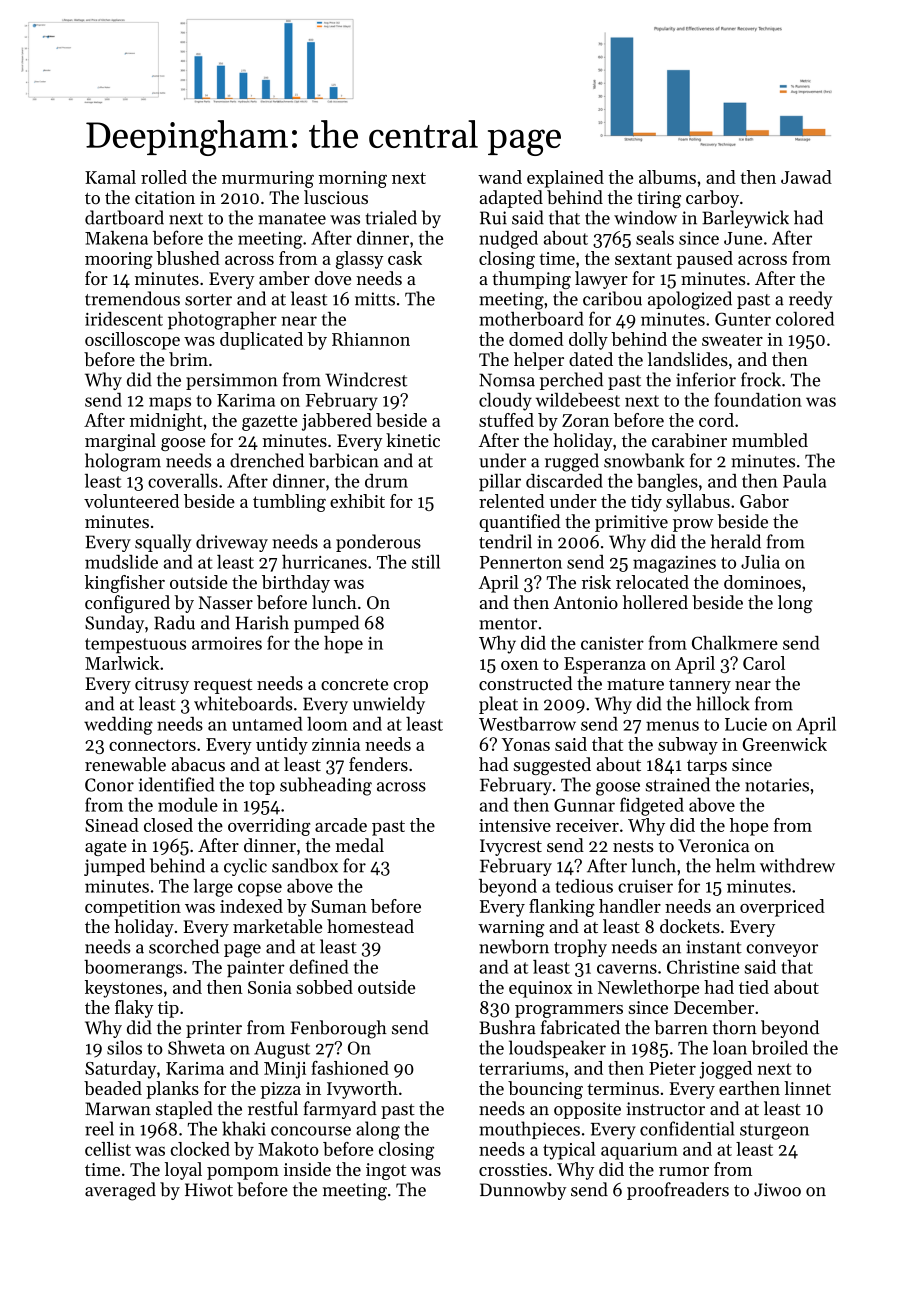  What do you see at coordinates (540, 989) in the image?
I see `equinox` at bounding box center [540, 989].
